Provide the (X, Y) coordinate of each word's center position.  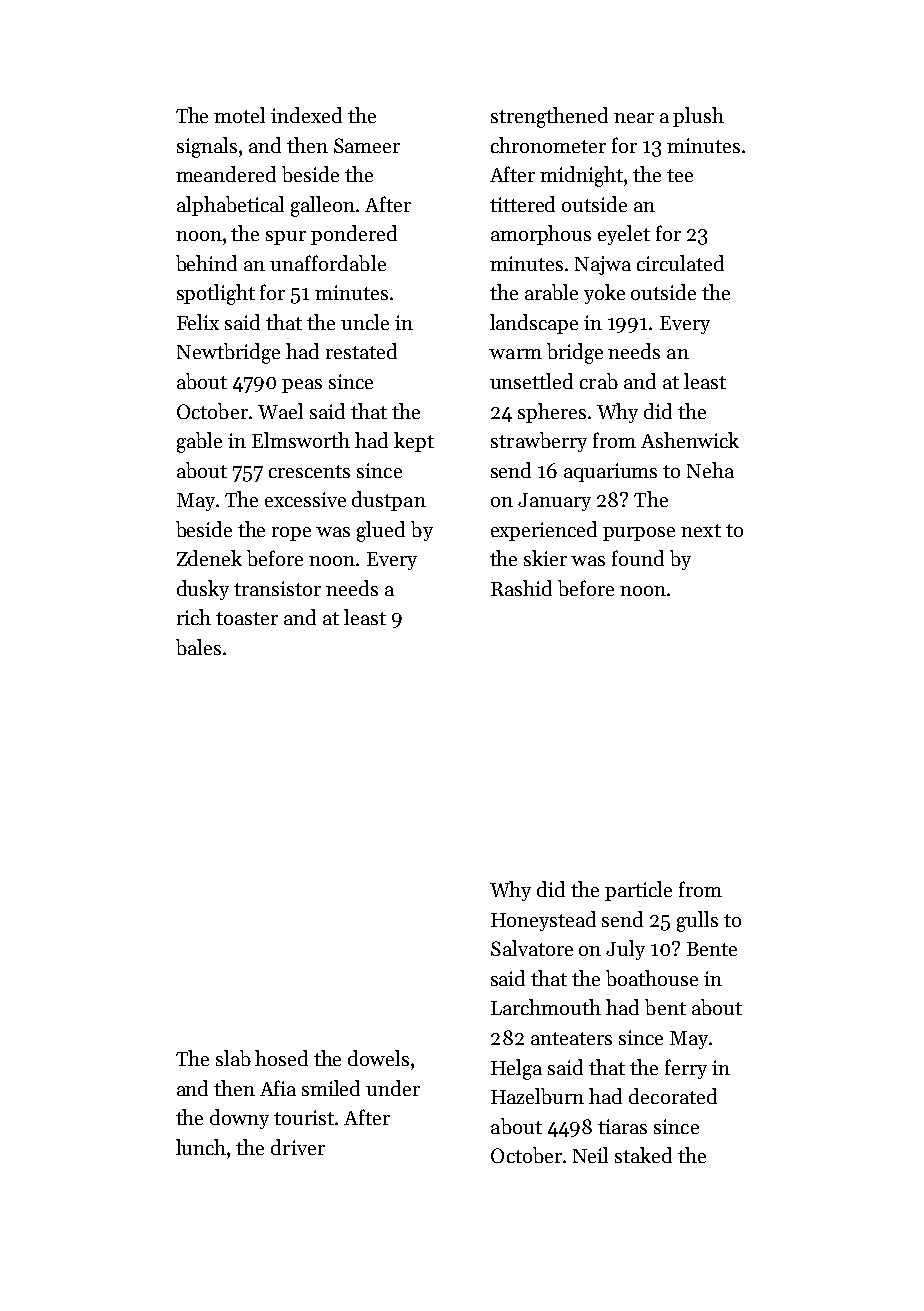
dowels (378, 1058)
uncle (365, 322)
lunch (201, 1147)
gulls (697, 921)
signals (207, 147)
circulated (680, 263)
